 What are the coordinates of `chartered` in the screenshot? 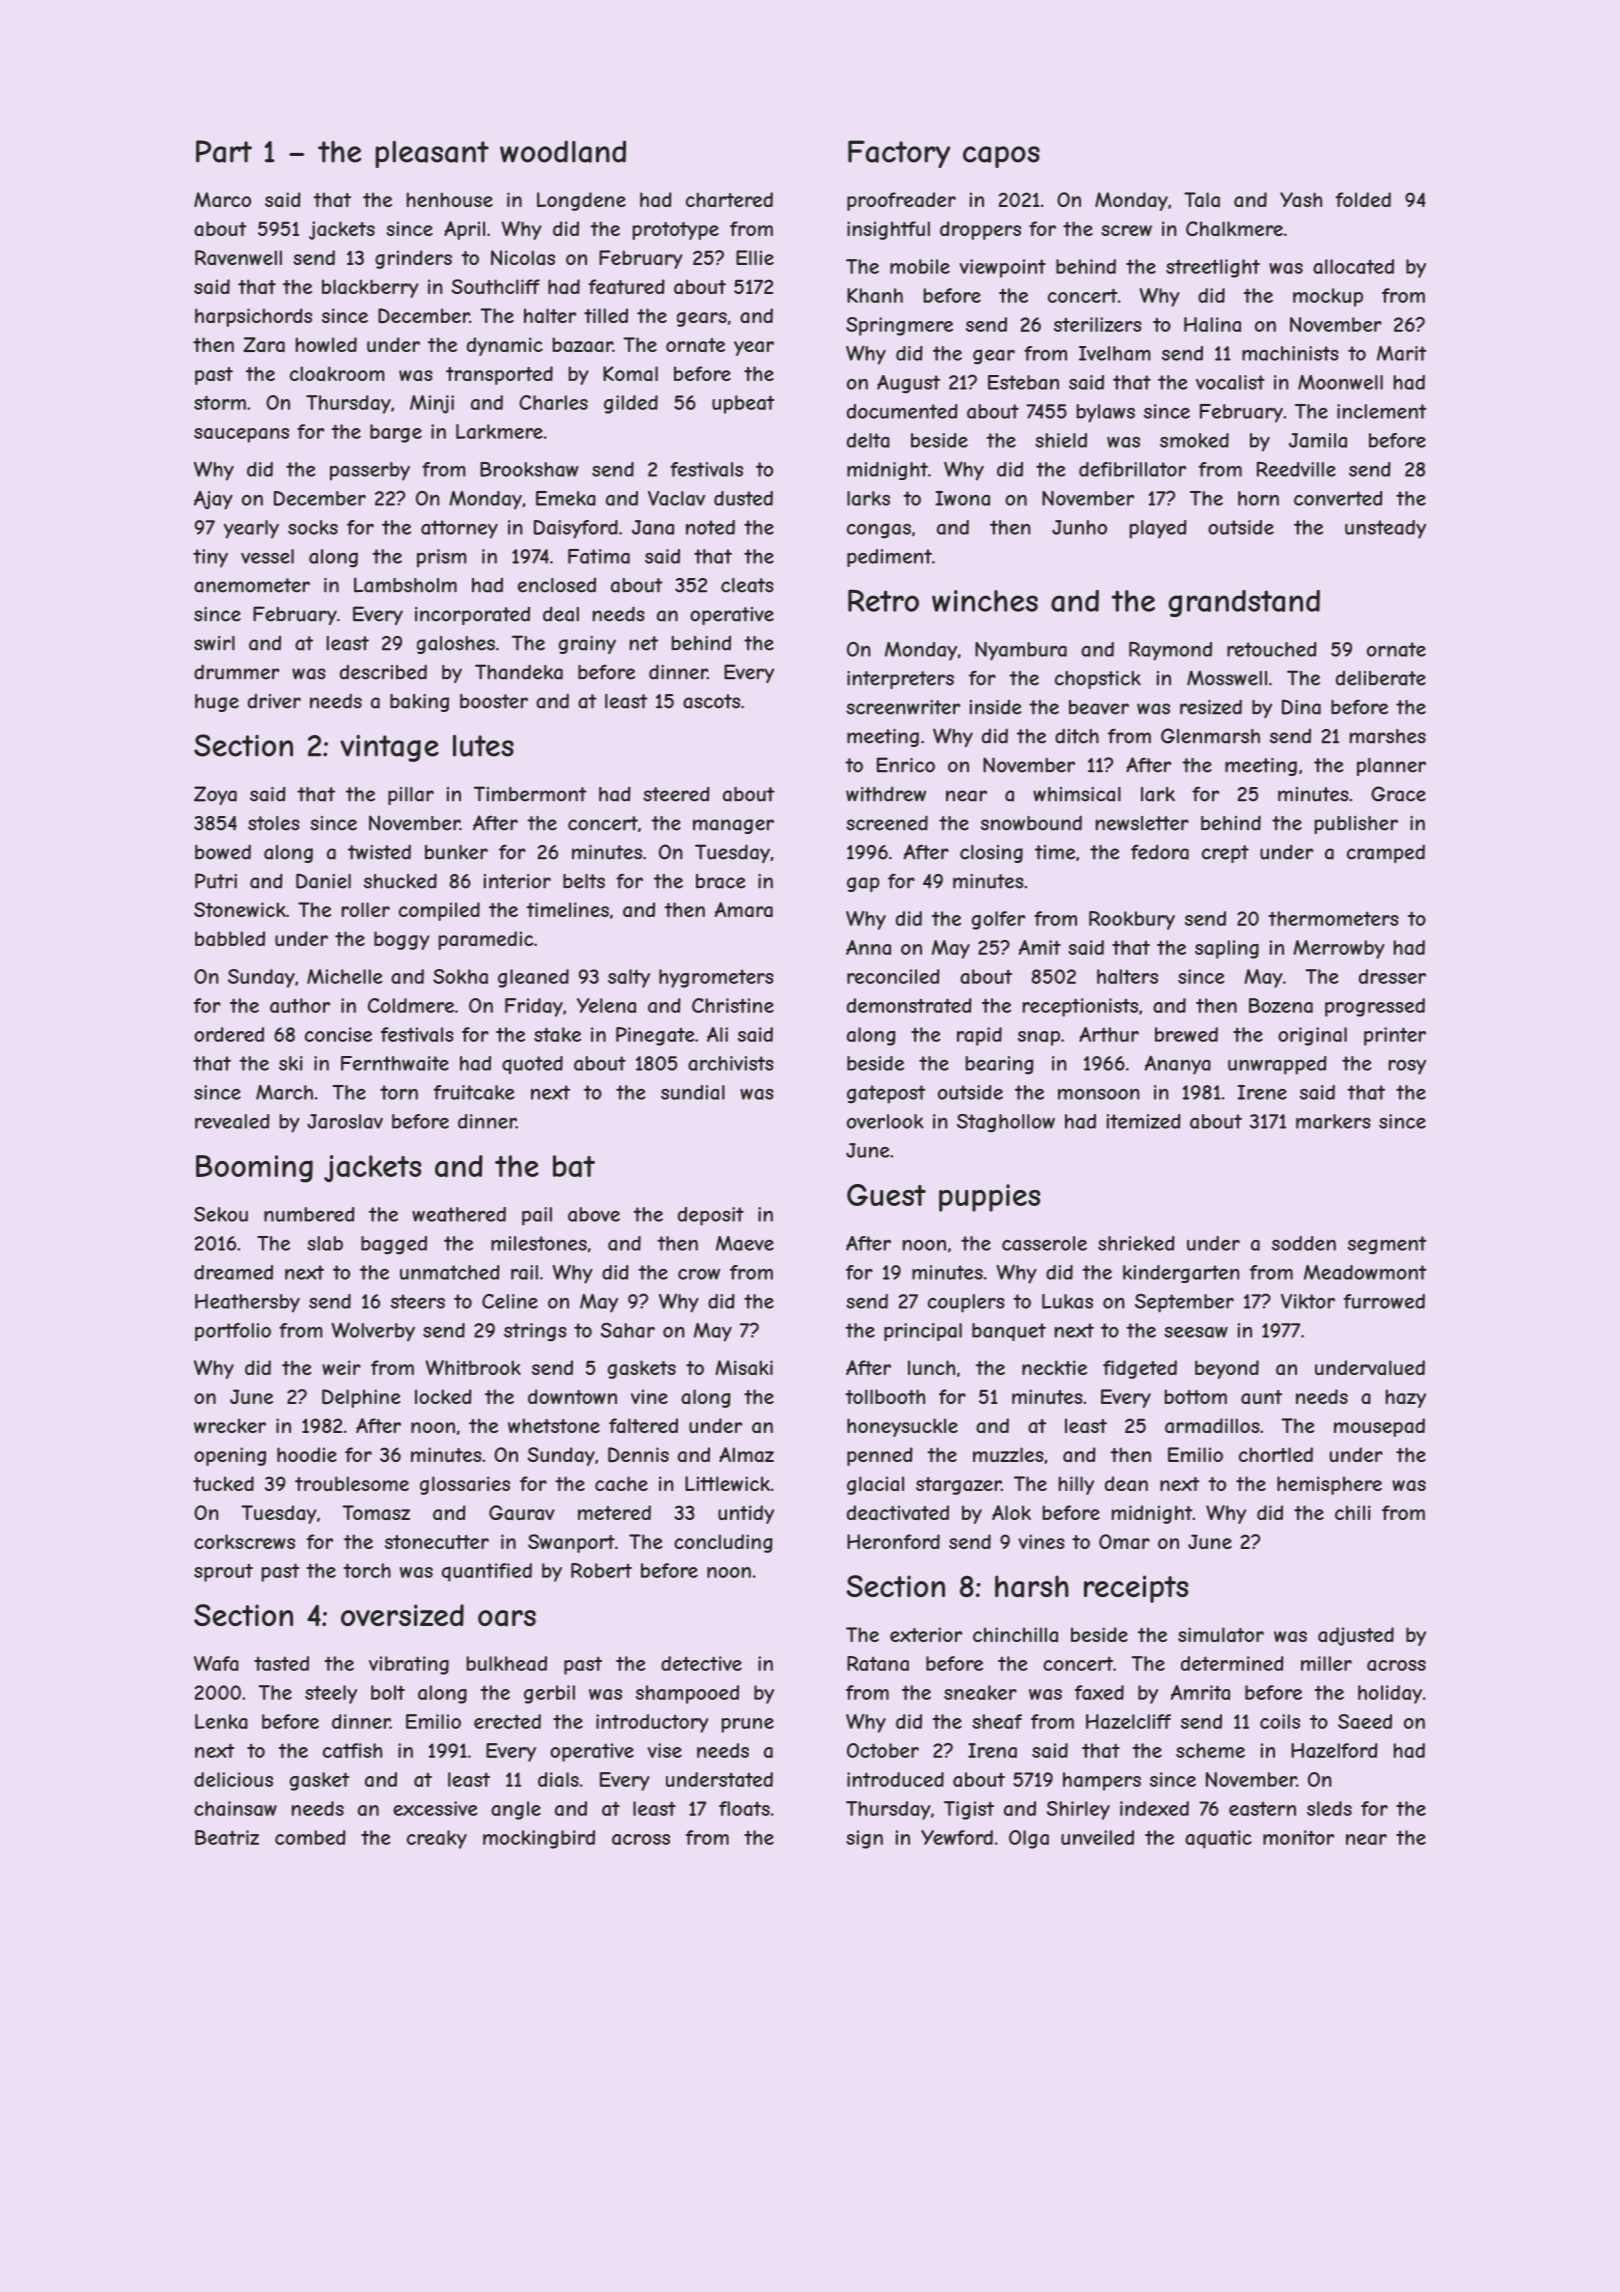 It's located at (729, 199).
